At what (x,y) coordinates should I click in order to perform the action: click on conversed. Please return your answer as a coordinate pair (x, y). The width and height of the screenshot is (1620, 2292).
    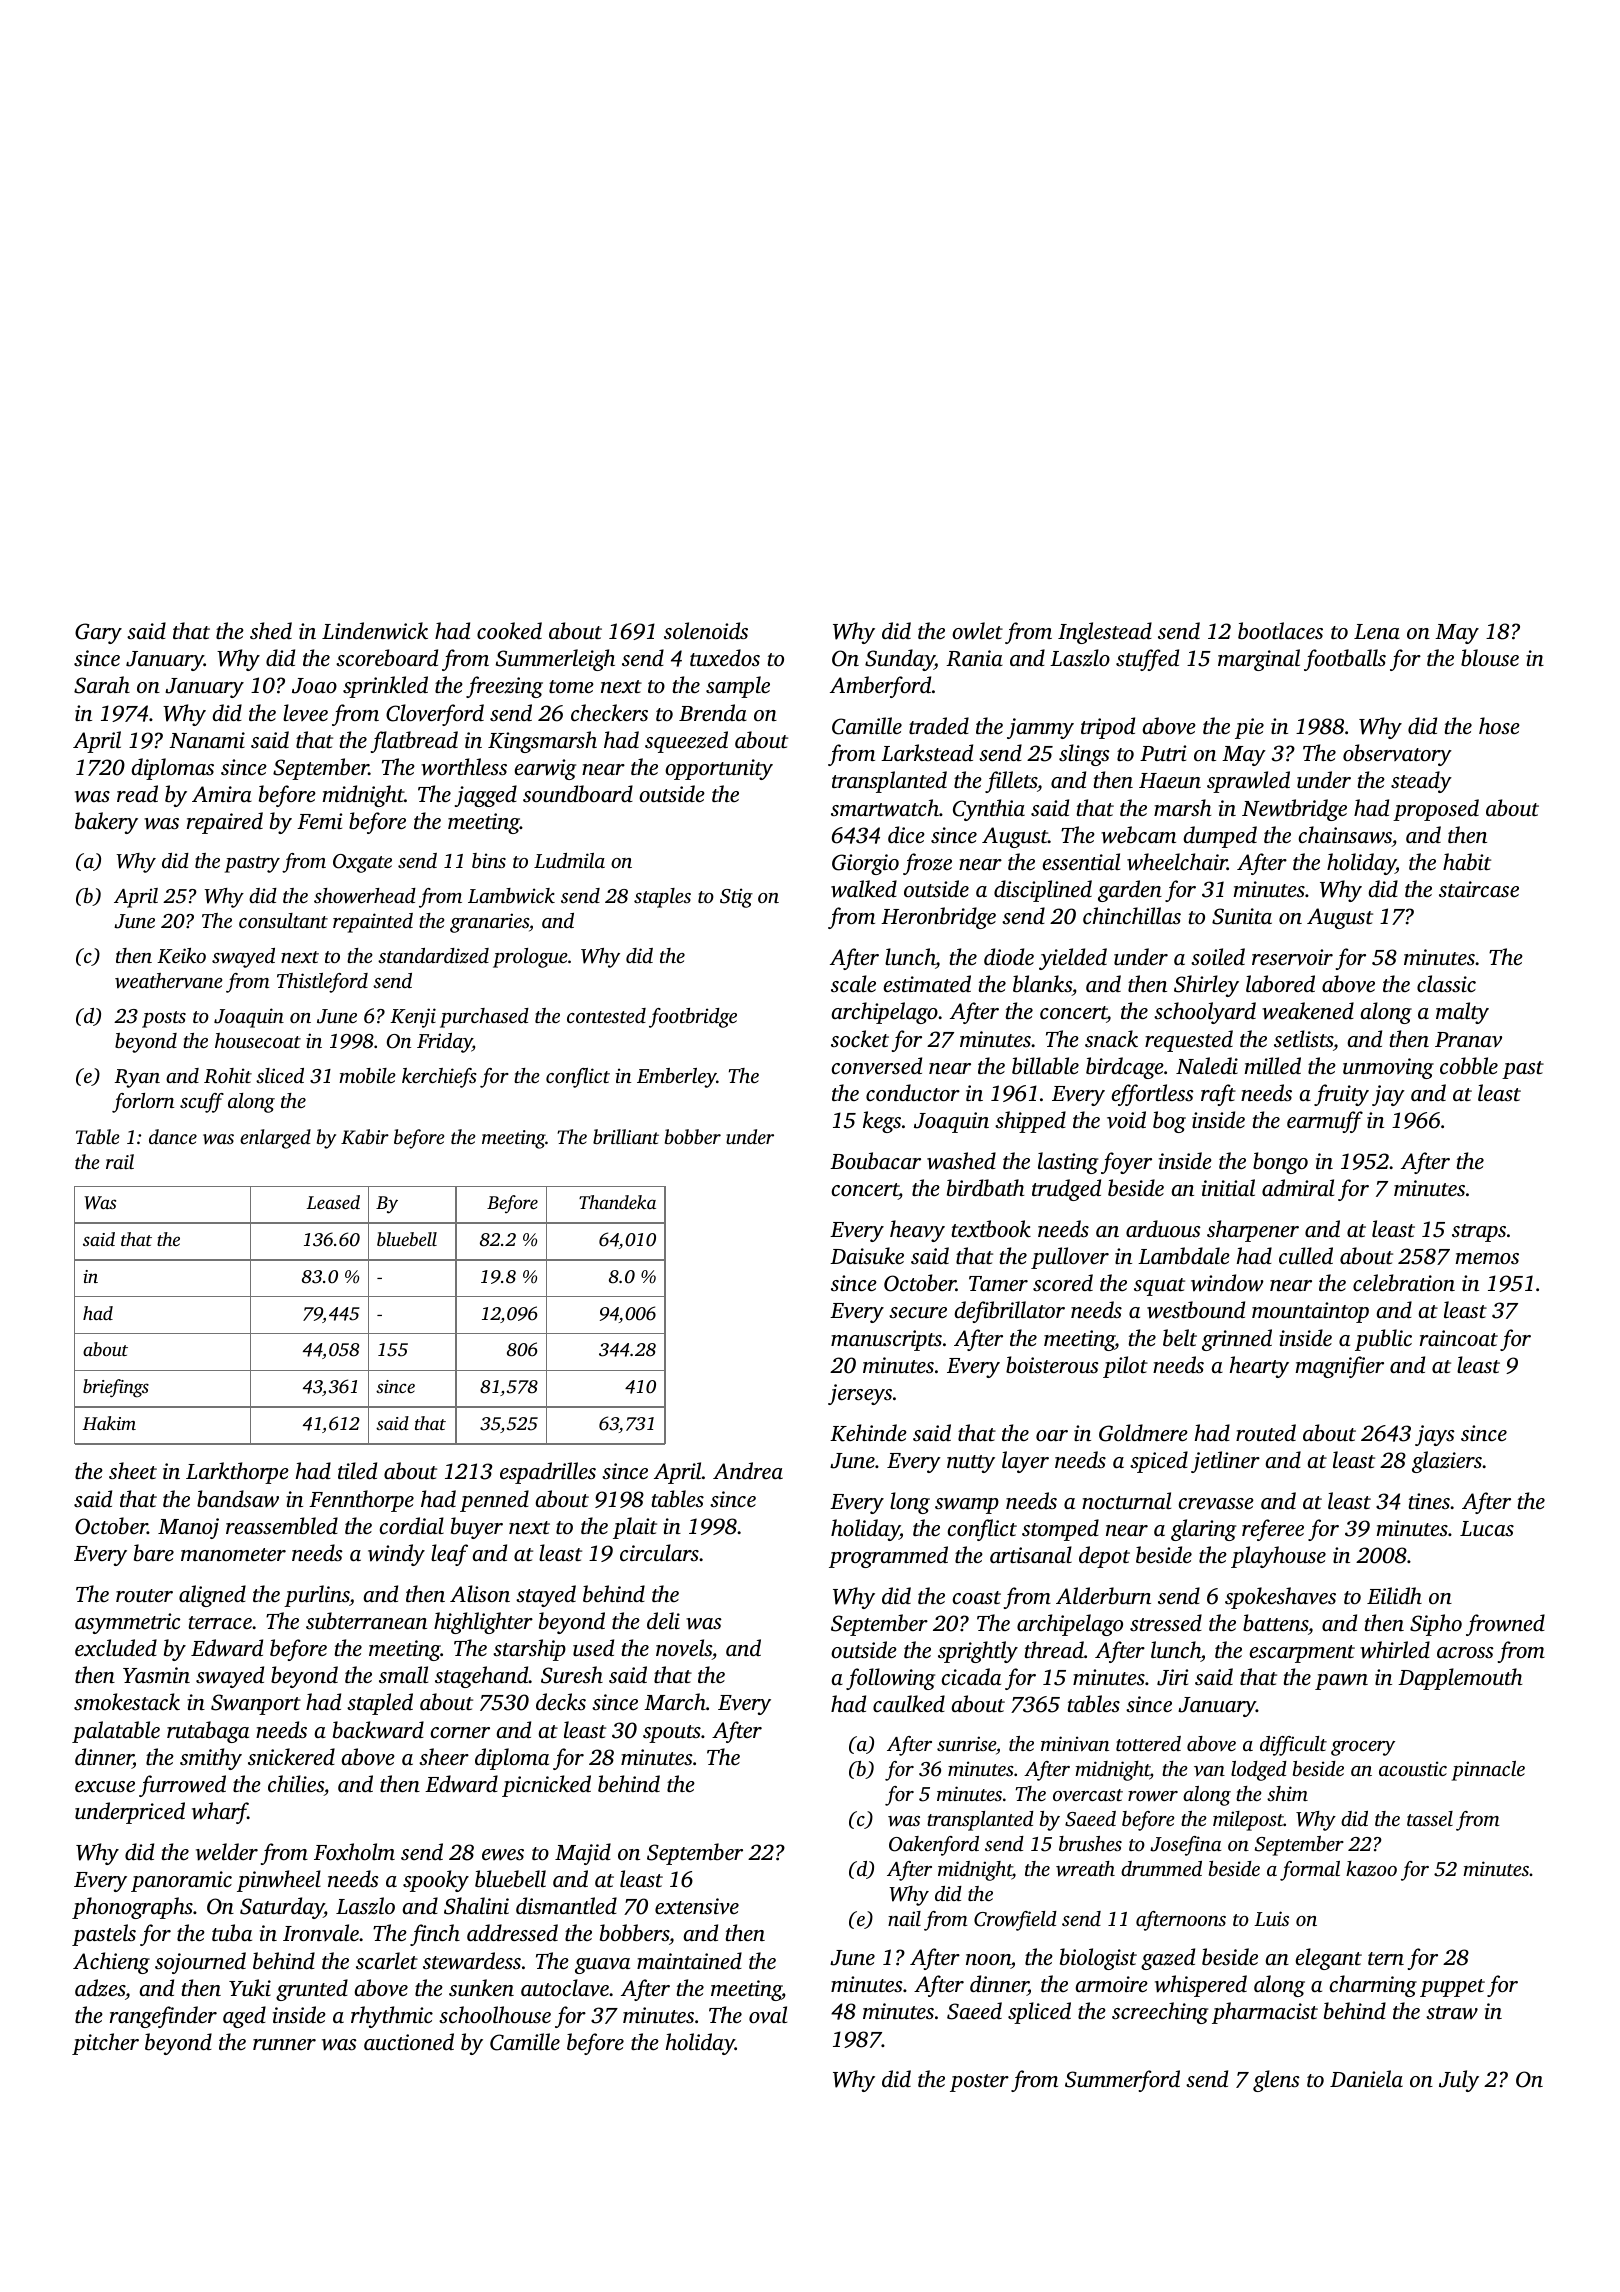
    Looking at the image, I should click on (877, 1066).
